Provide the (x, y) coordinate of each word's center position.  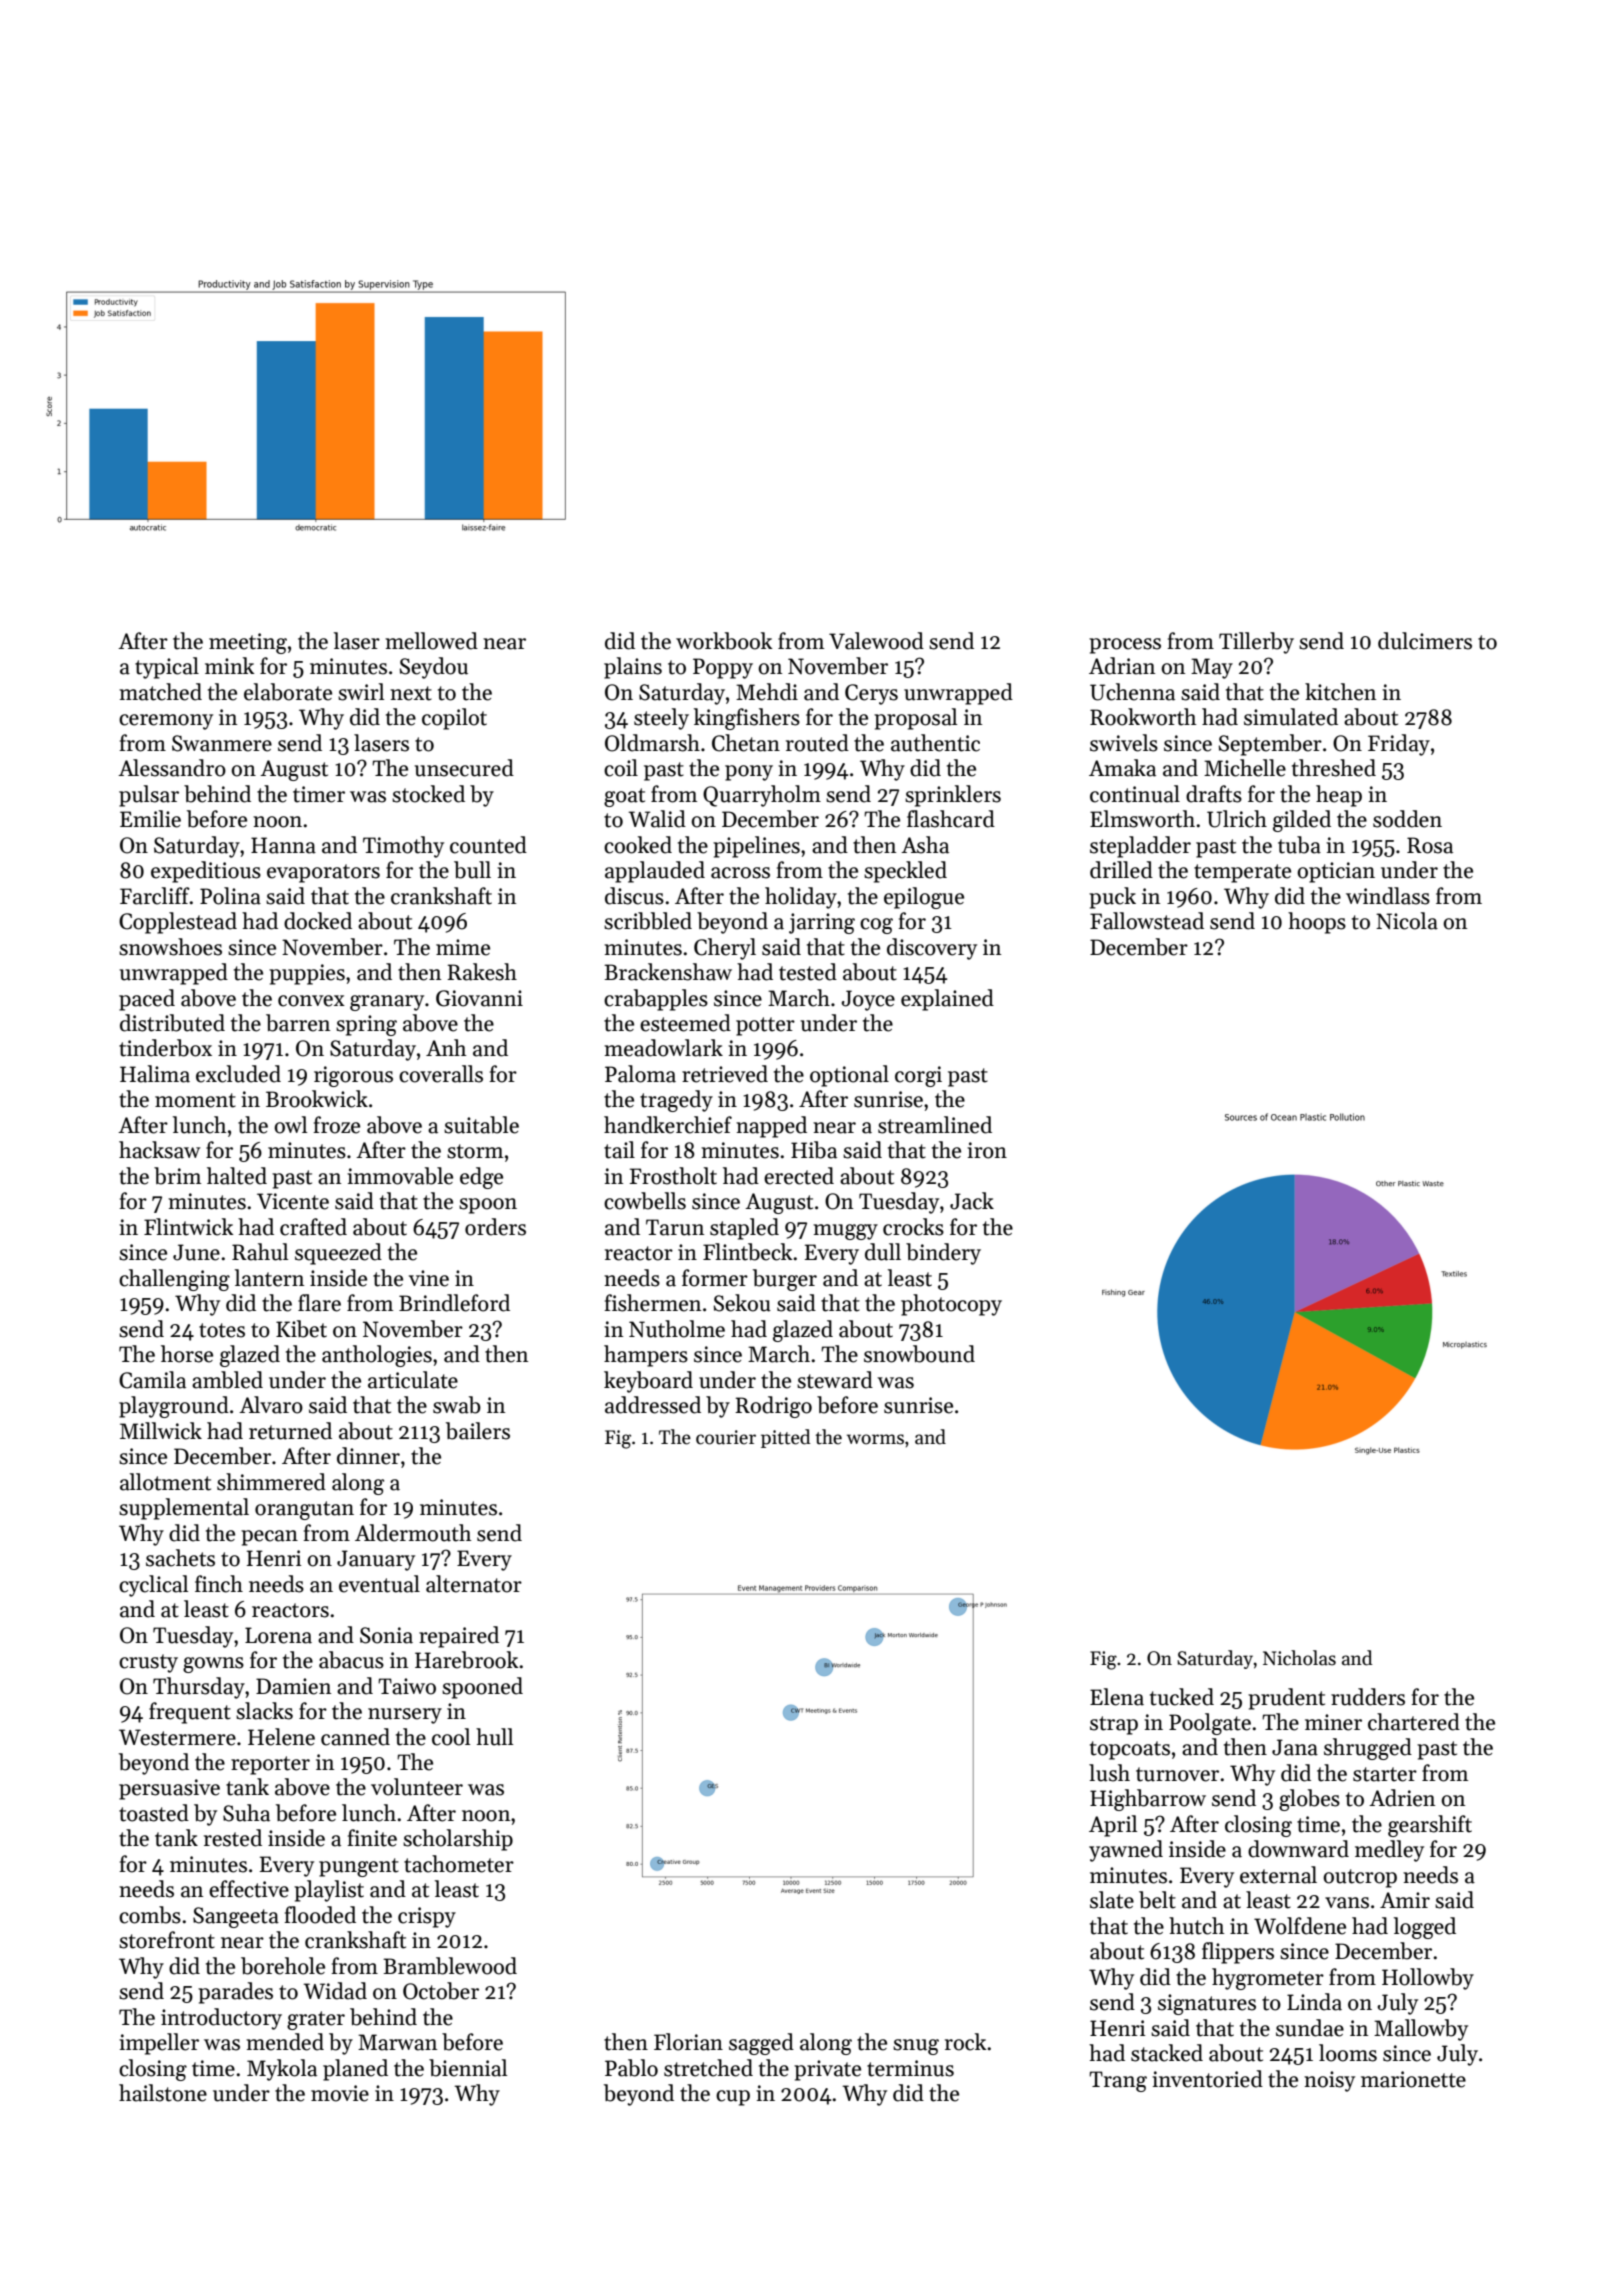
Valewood (876, 641)
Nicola (1407, 921)
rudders (1368, 1697)
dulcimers (1425, 641)
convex (311, 1001)
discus (634, 896)
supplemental (184, 1509)
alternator (474, 1584)
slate (1112, 1900)
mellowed (431, 641)
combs (150, 1915)
